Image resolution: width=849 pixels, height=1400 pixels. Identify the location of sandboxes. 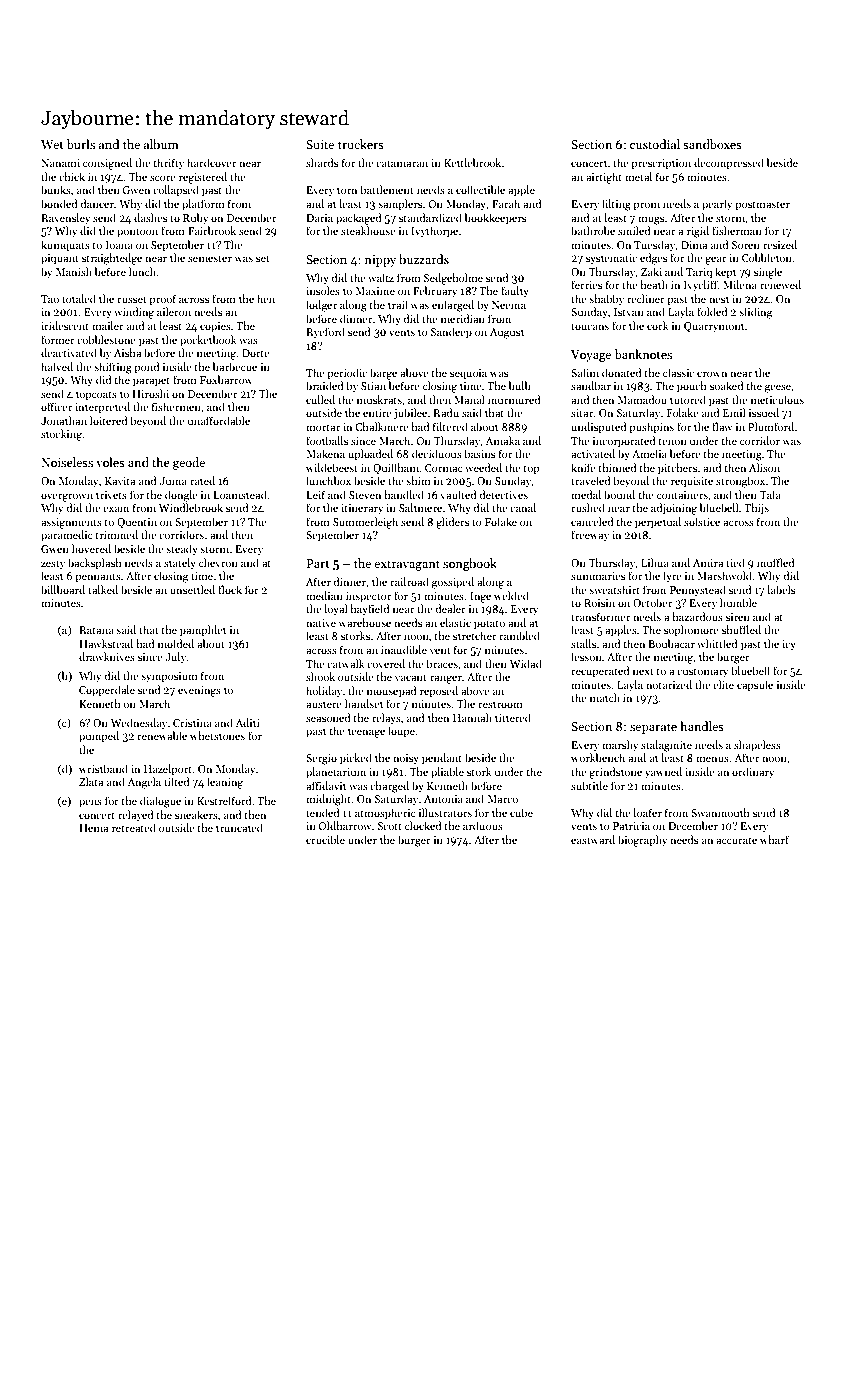
(712, 144).
